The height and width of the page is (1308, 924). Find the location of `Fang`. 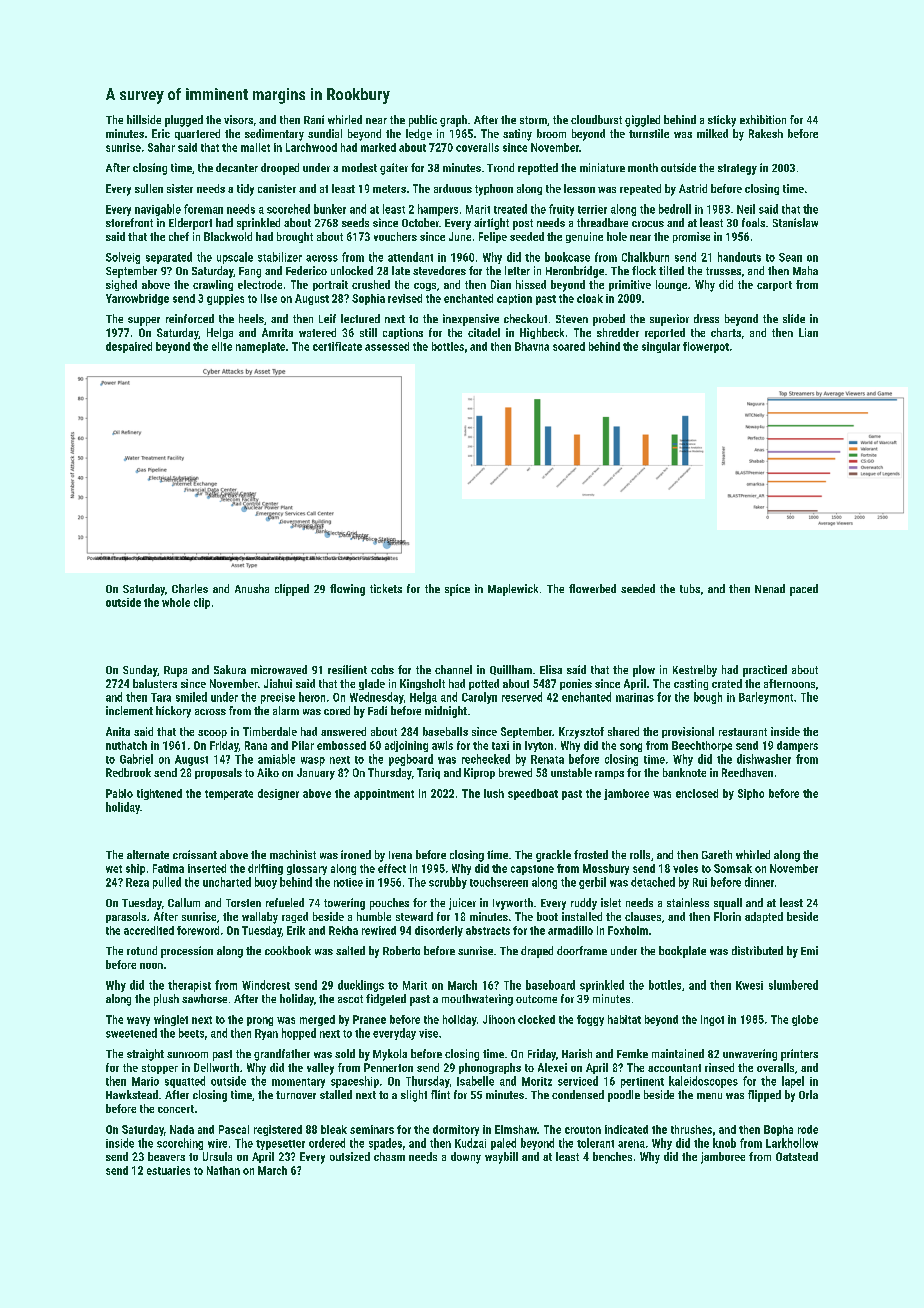

Fang is located at coordinates (250, 272).
